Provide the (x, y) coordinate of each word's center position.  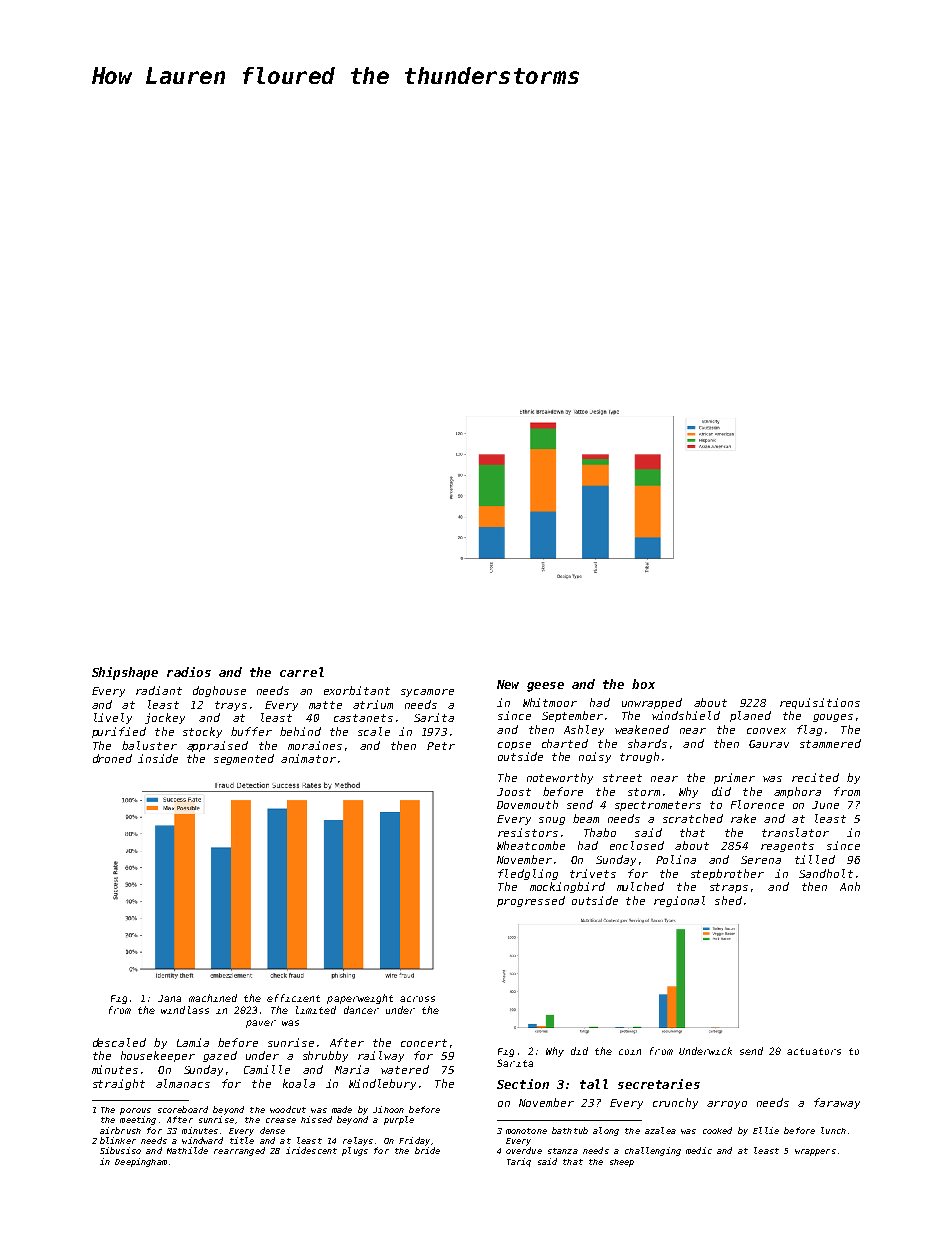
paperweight (360, 999)
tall (594, 1084)
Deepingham (141, 1162)
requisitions (820, 703)
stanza (563, 1151)
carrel (302, 672)
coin (630, 1052)
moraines (315, 745)
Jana (169, 998)
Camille (267, 1069)
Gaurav (769, 744)
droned (112, 758)
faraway (837, 1103)
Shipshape (125, 673)
